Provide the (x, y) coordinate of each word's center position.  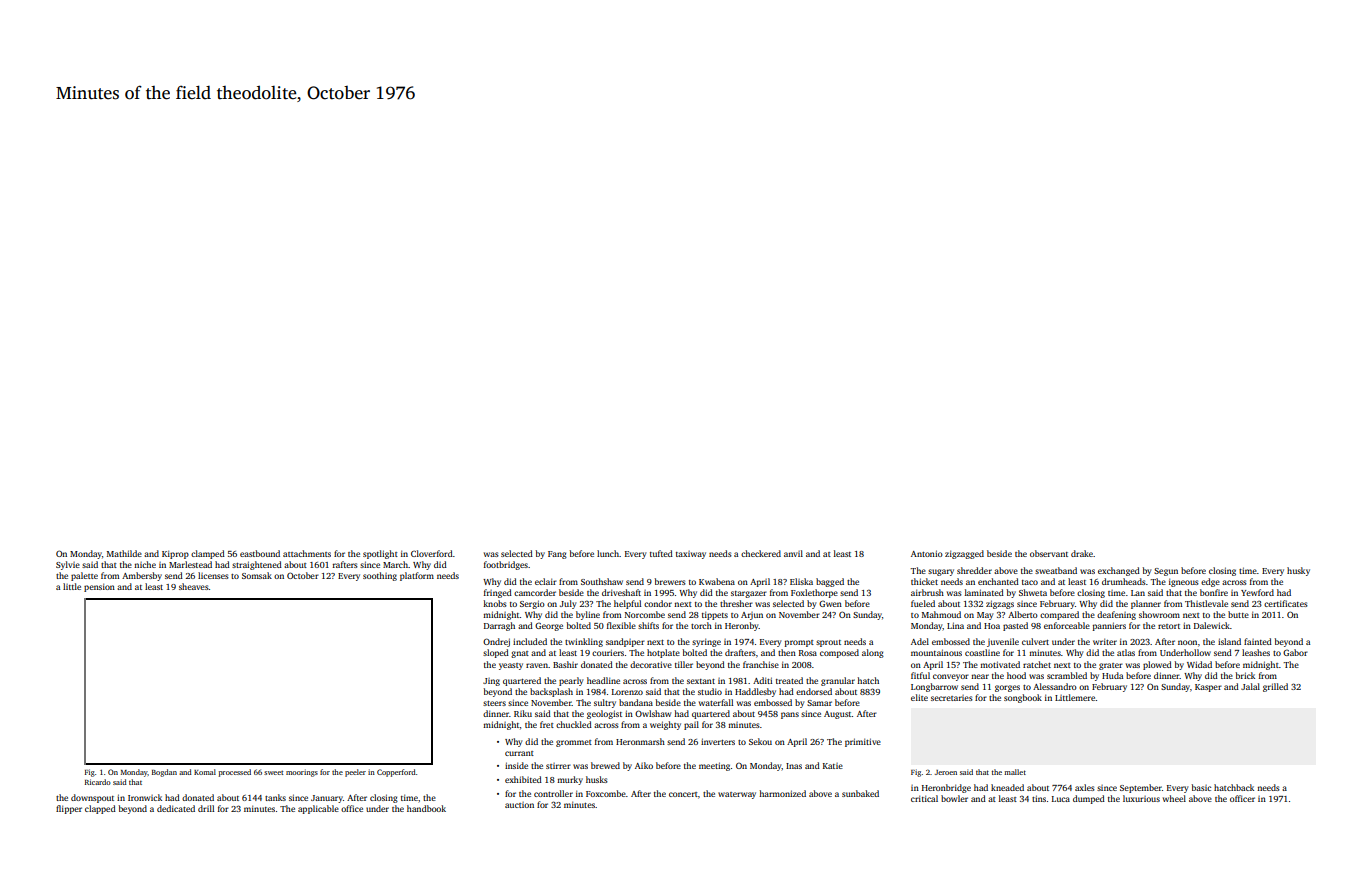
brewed (605, 765)
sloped (496, 653)
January (327, 799)
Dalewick (1212, 625)
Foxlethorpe (814, 593)
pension (99, 587)
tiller (684, 664)
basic (1201, 787)
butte (1238, 614)
